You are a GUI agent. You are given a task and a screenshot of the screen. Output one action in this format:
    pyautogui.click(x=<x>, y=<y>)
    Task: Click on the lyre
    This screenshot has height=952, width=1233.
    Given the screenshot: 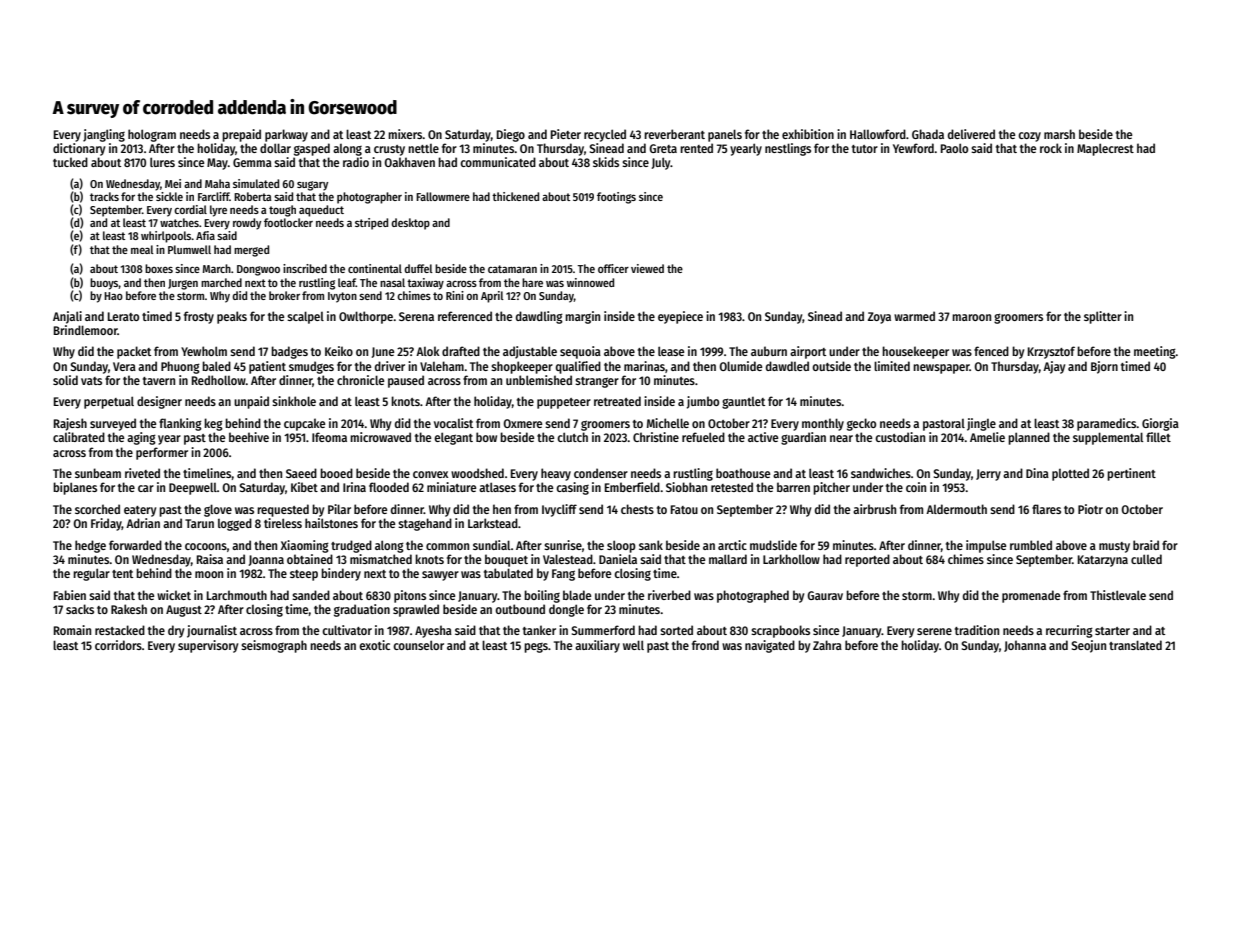 What is the action you would take?
    pyautogui.click(x=218, y=211)
